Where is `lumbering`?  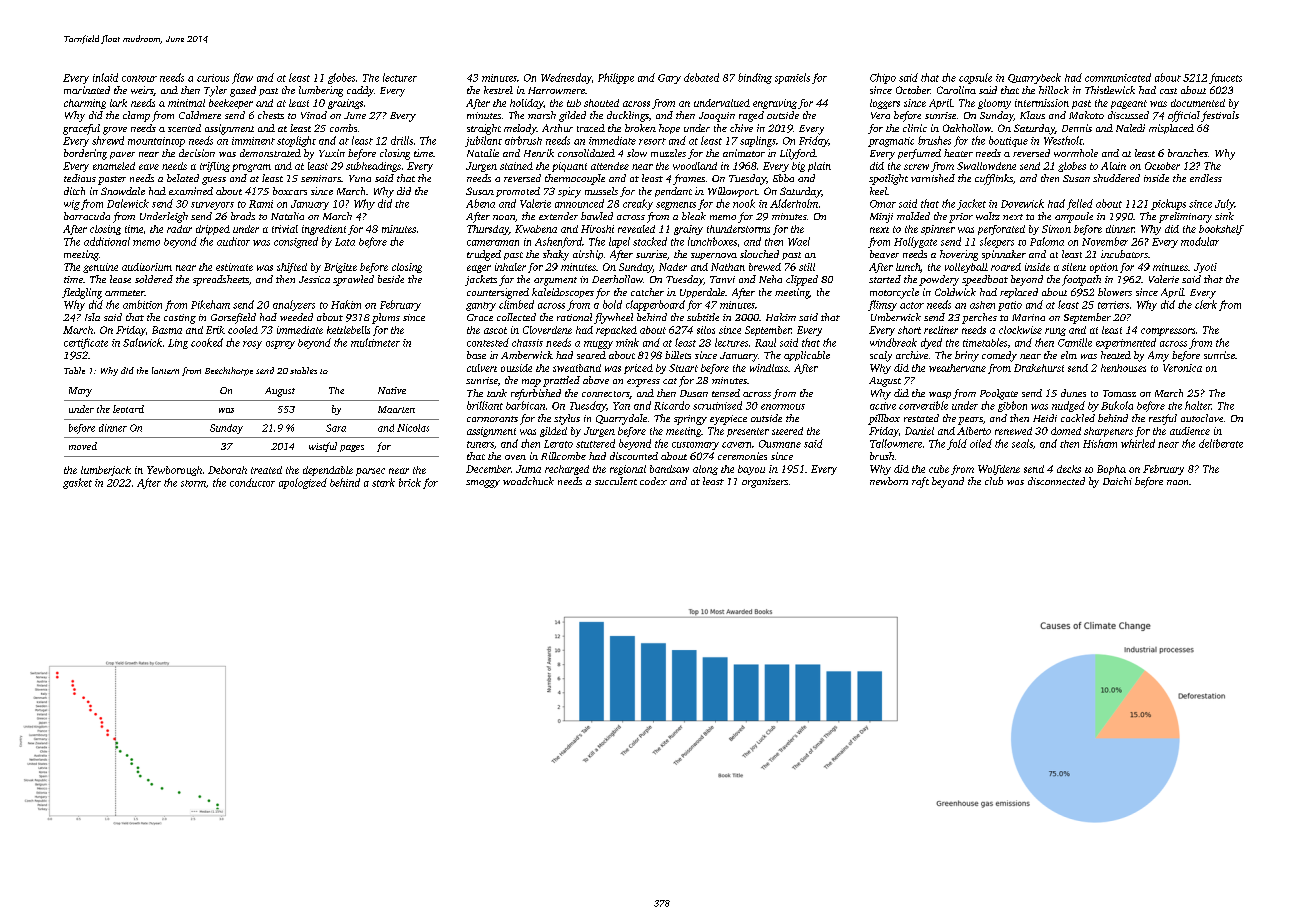 lumbering is located at coordinates (321, 91).
